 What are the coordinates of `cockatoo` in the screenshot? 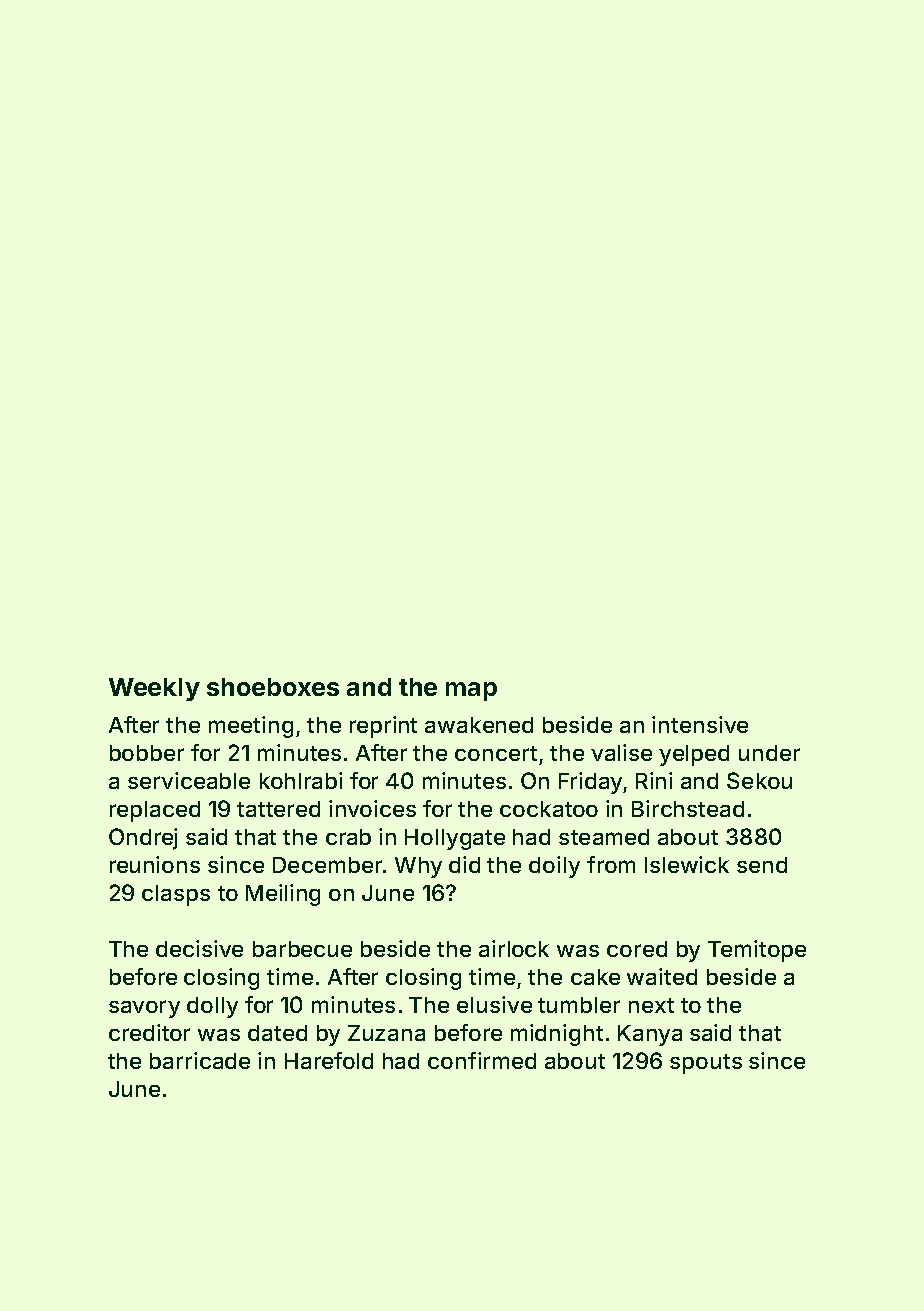 It's located at (549, 809).
